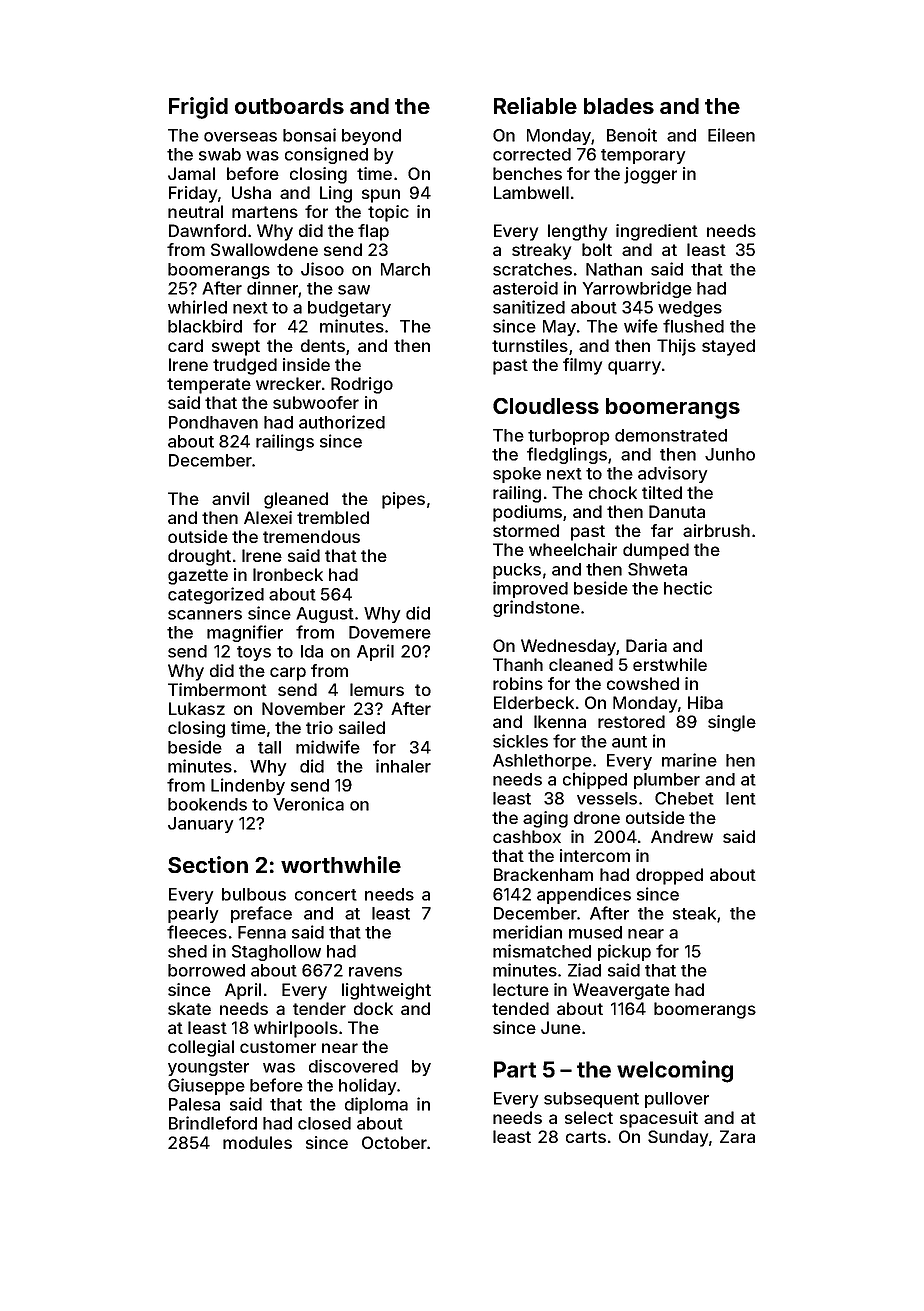 The width and height of the screenshot is (924, 1311). Describe the element at coordinates (595, 932) in the screenshot. I see `mused` at that location.
